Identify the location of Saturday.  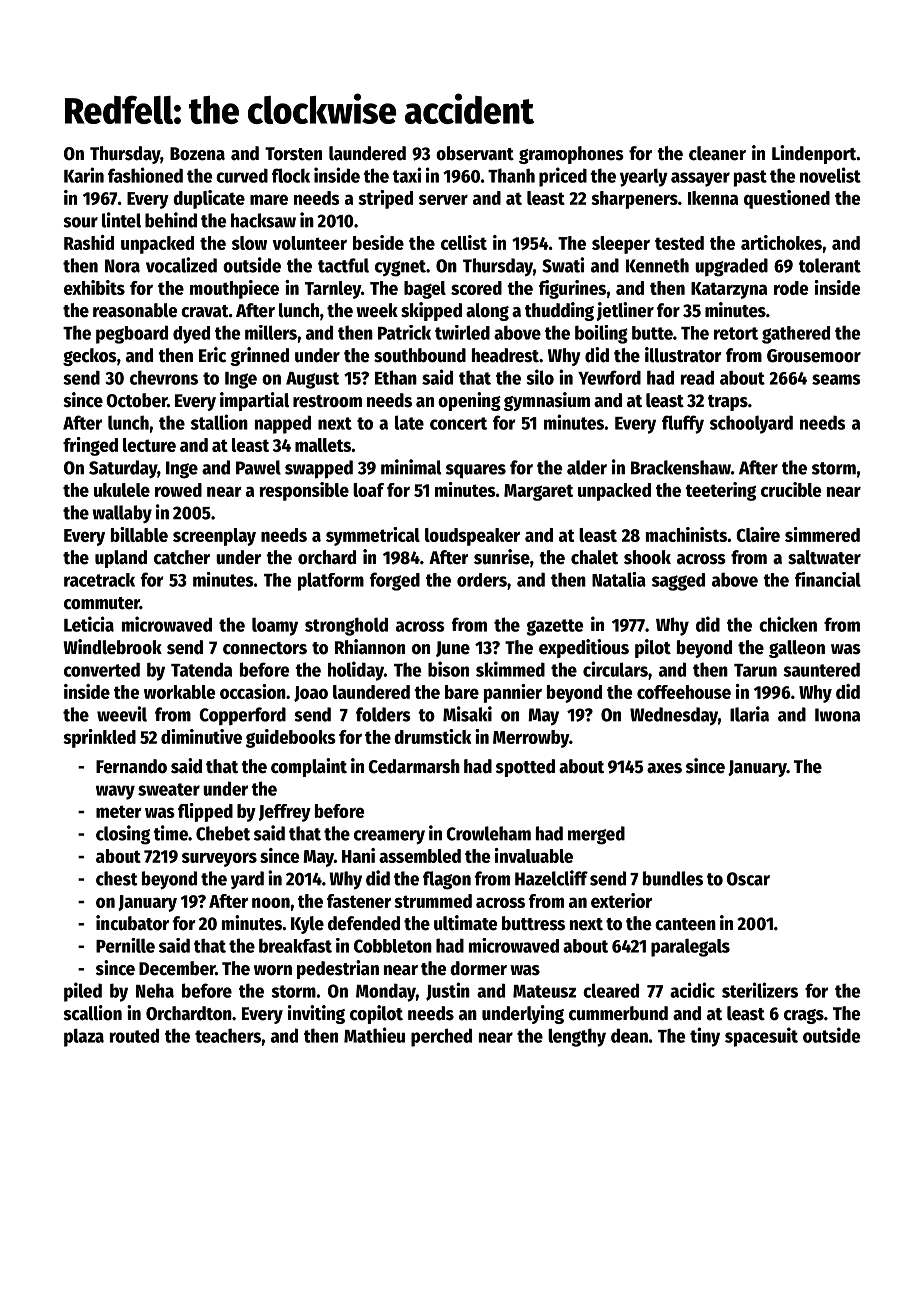
(123, 469).
